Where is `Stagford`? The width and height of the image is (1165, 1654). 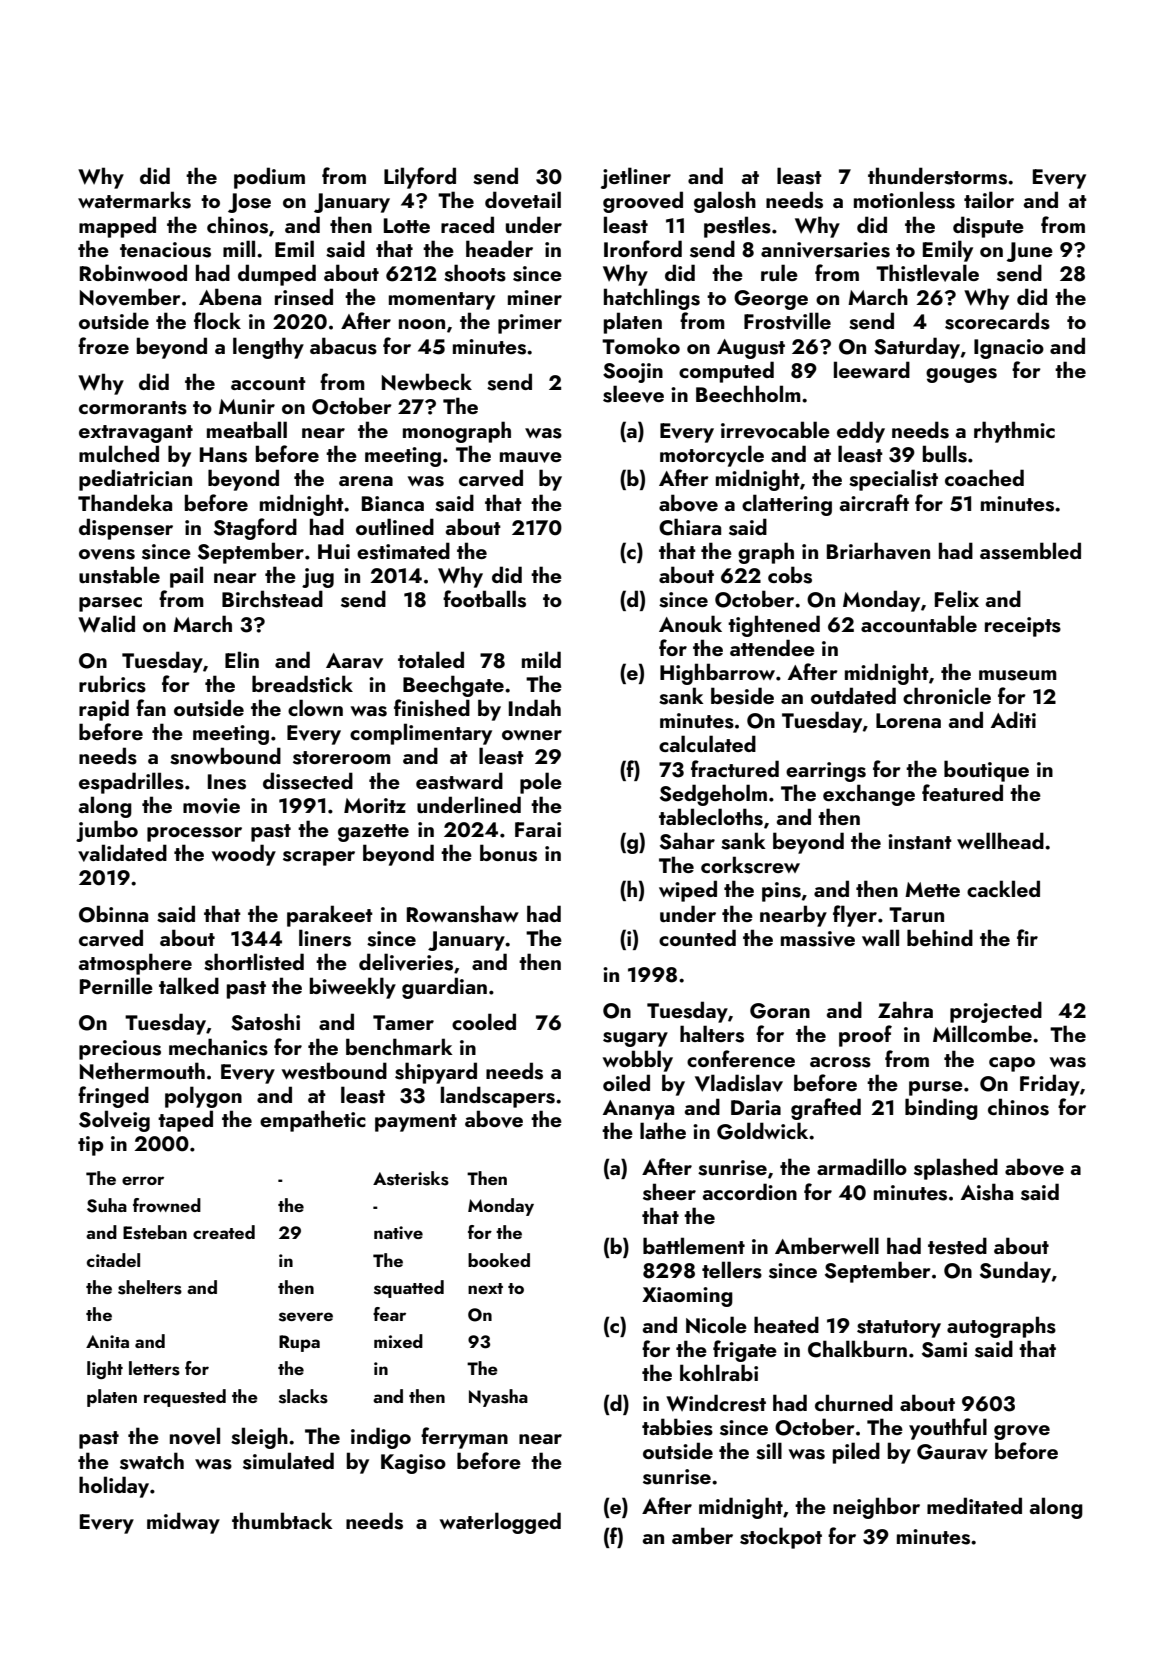
Stagford is located at coordinates (255, 529).
